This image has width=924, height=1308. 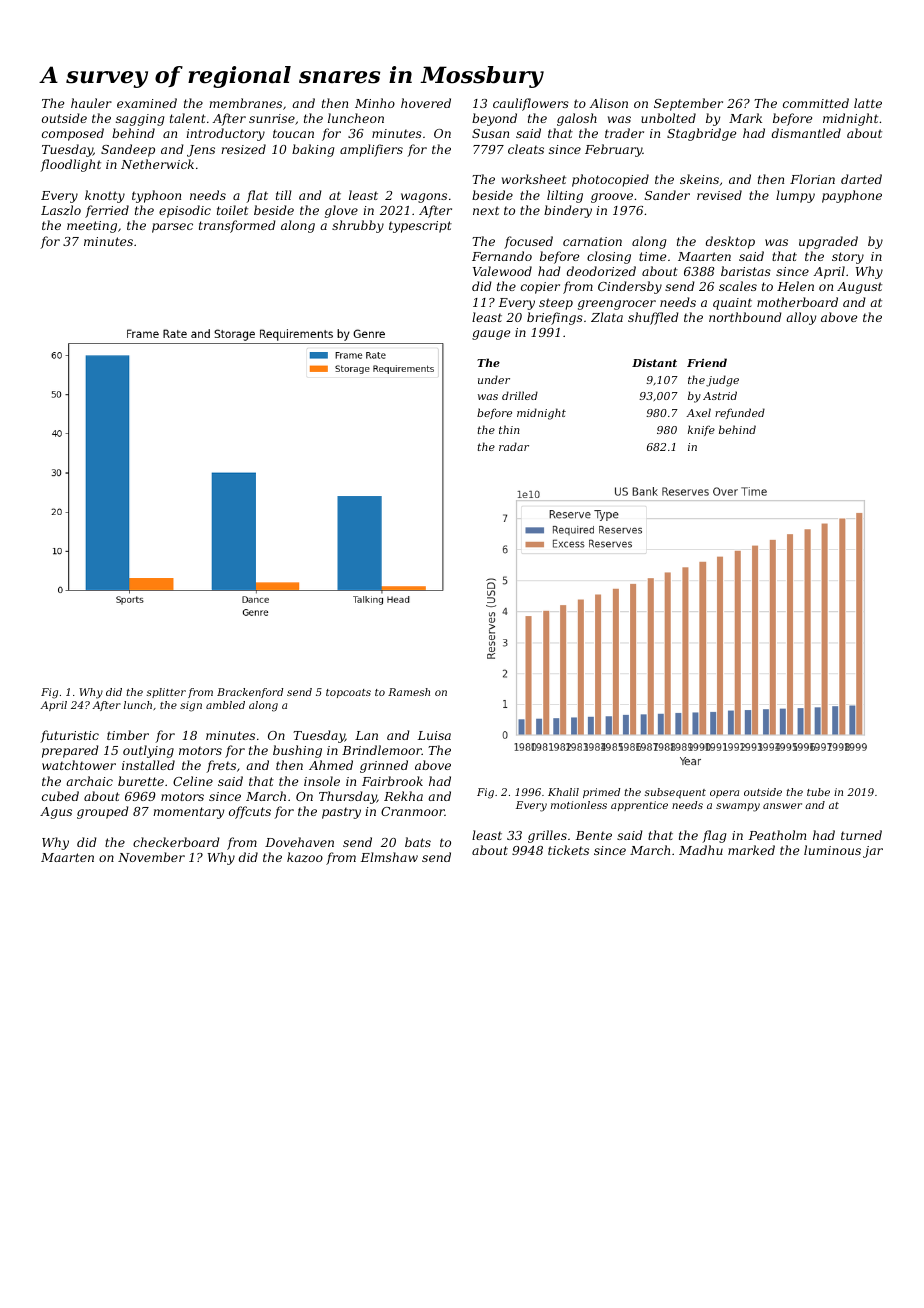 I want to click on Astrid, so click(x=720, y=395).
